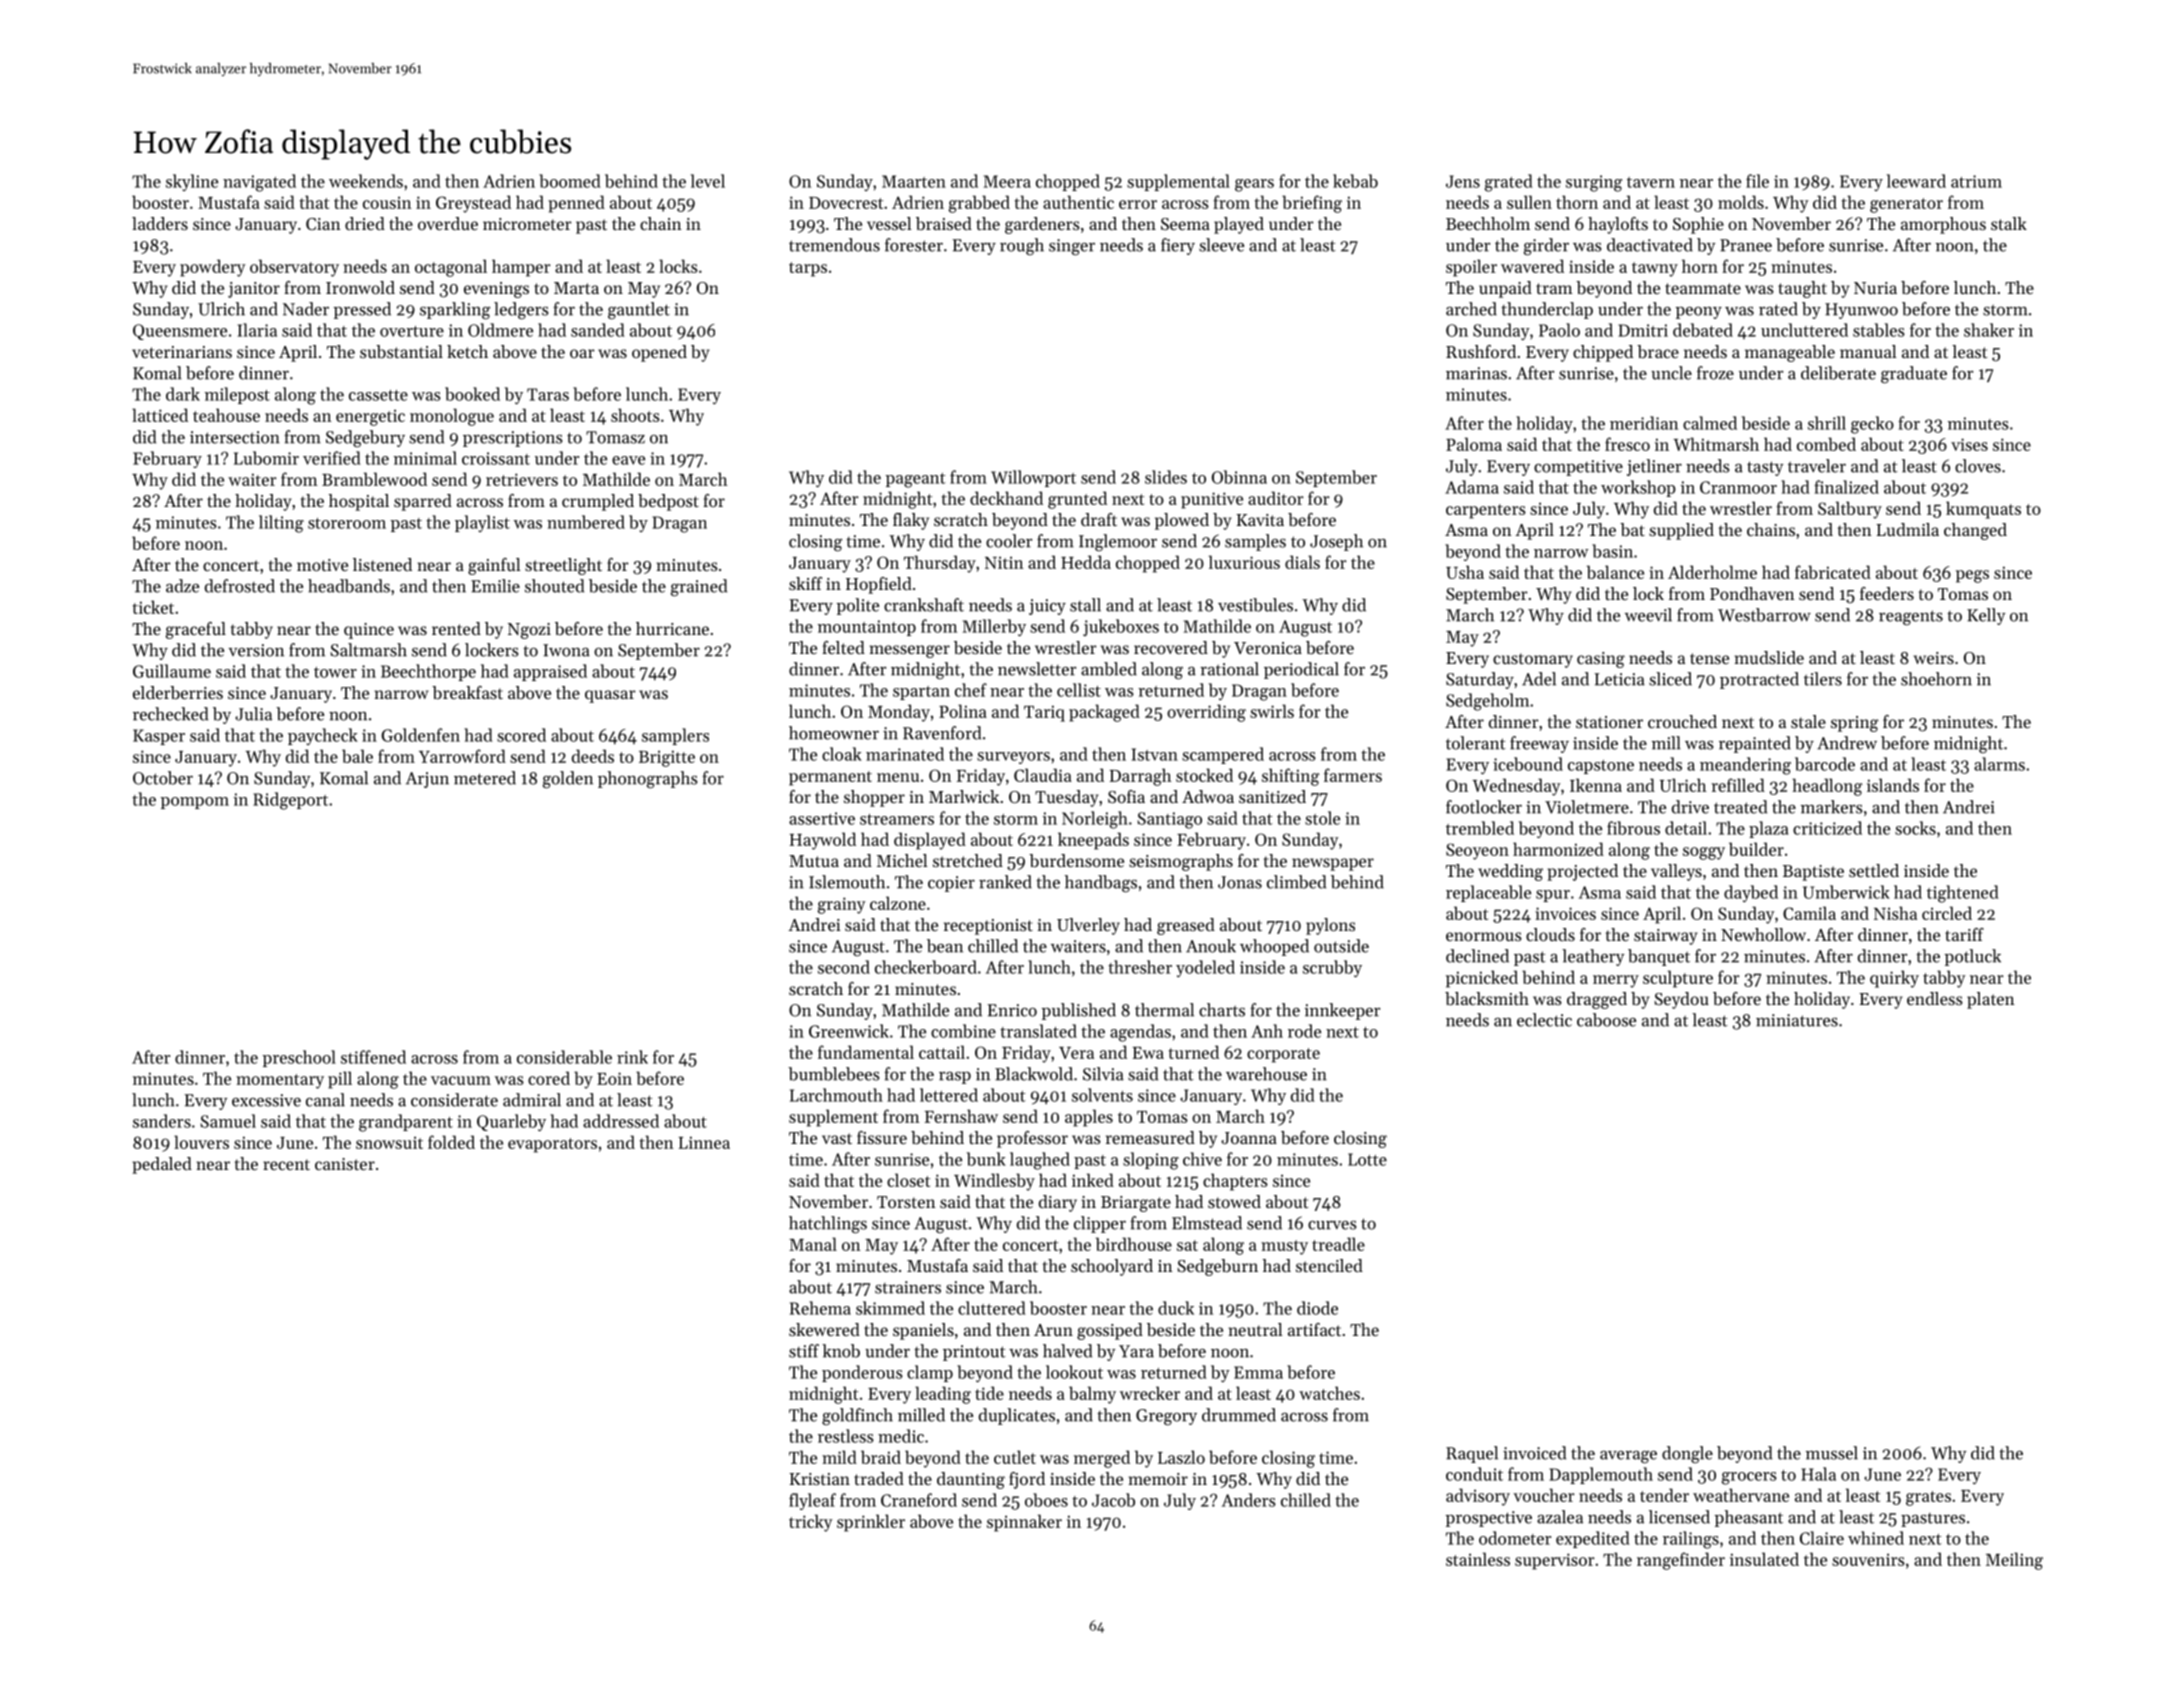 The image size is (2178, 1683). What do you see at coordinates (1072, 247) in the page?
I see `singer` at bounding box center [1072, 247].
